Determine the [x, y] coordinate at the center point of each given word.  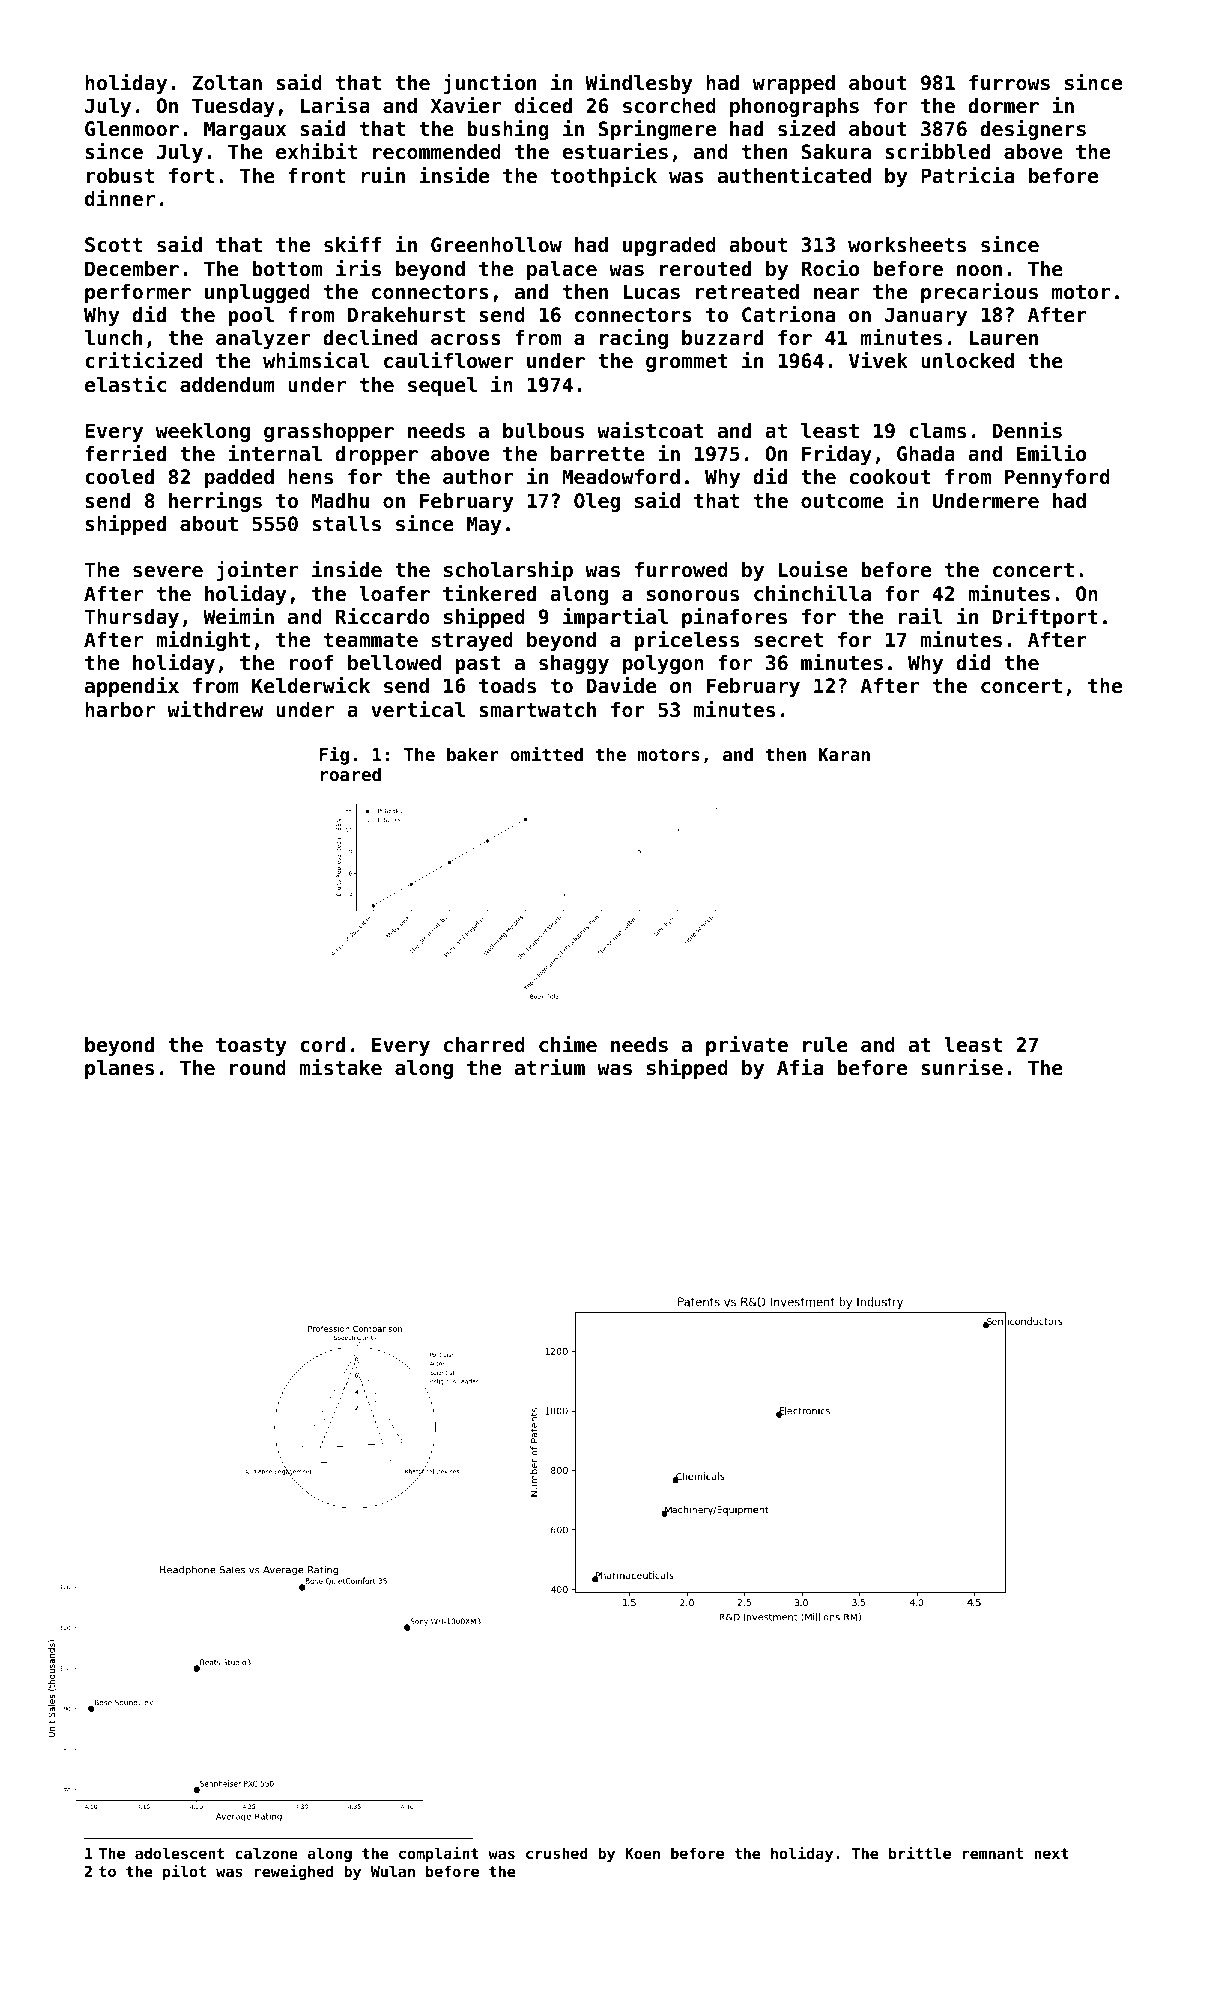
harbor [120, 710]
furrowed [681, 570]
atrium [550, 1067]
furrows [1009, 83]
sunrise [962, 1067]
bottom [287, 269]
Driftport [1045, 618]
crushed [557, 1853]
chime [568, 1044]
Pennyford [1057, 478]
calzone [267, 1853]
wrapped [794, 84]
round [258, 1068]
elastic [125, 384]
